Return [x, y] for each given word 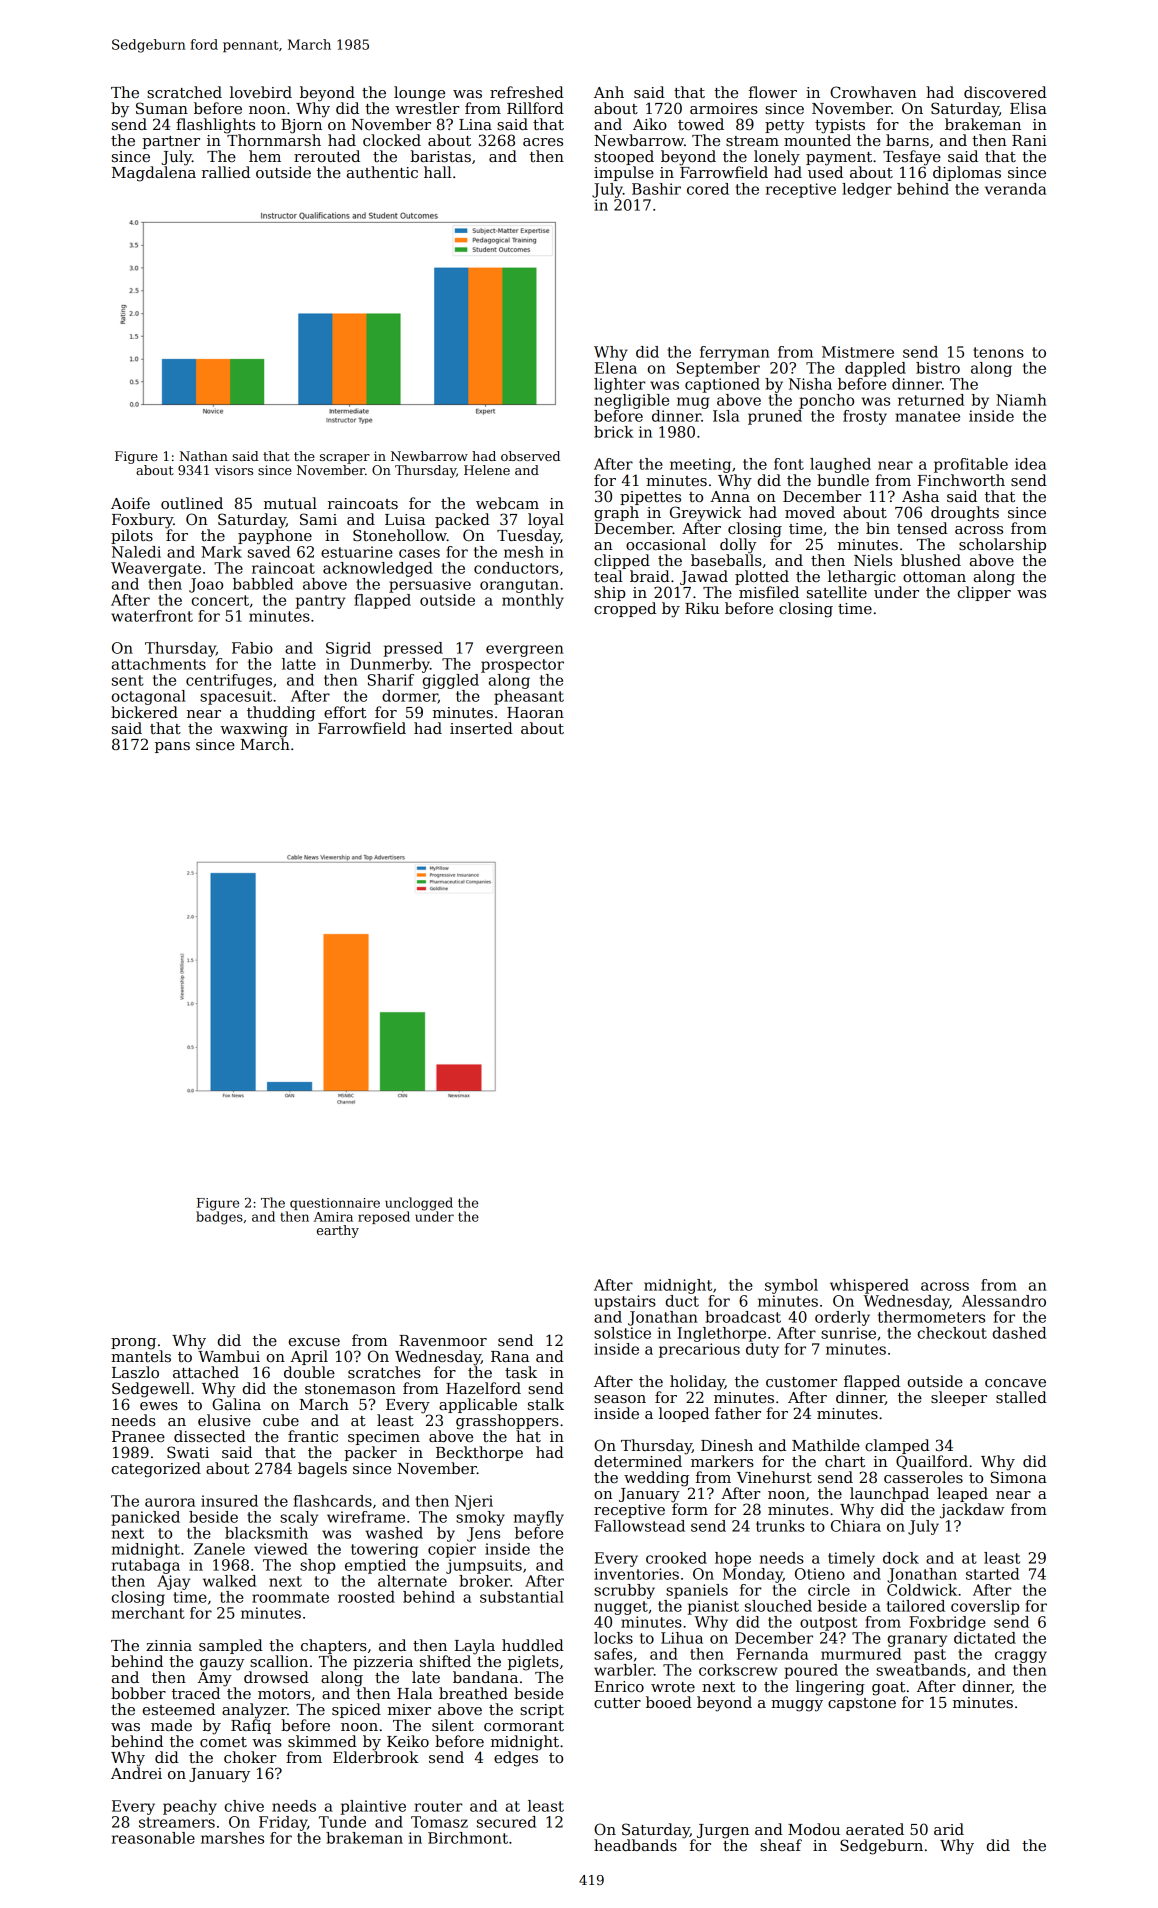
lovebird [261, 92]
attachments [159, 664]
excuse [314, 1342]
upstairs [625, 1302]
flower [773, 92]
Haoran [535, 712]
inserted [481, 728]
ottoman [934, 577]
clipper [984, 593]
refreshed [527, 92]
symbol [791, 1286]
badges [219, 1218]
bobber [138, 1693]
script [542, 1711]
